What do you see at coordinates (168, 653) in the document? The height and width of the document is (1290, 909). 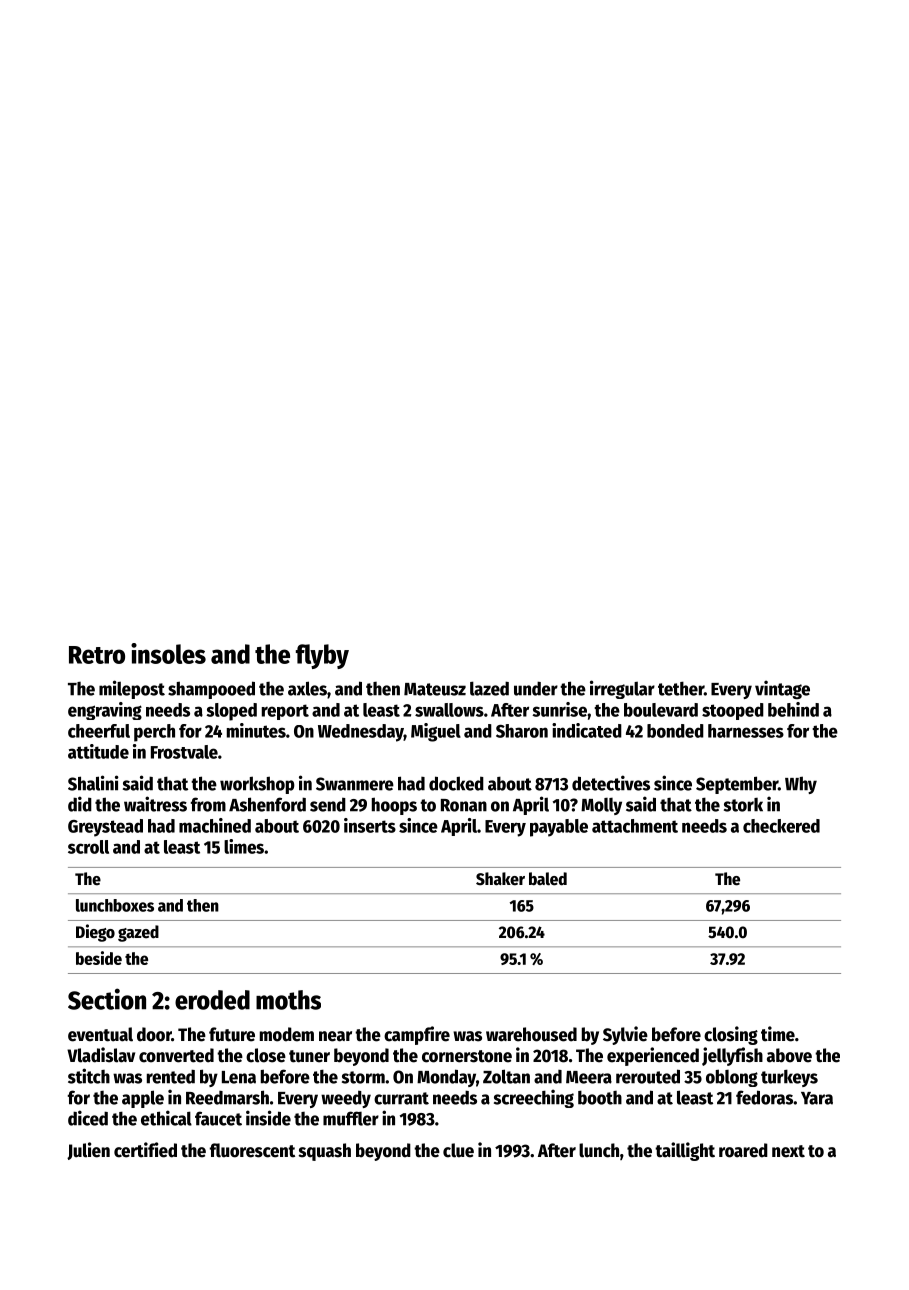 I see `insoles` at bounding box center [168, 653].
